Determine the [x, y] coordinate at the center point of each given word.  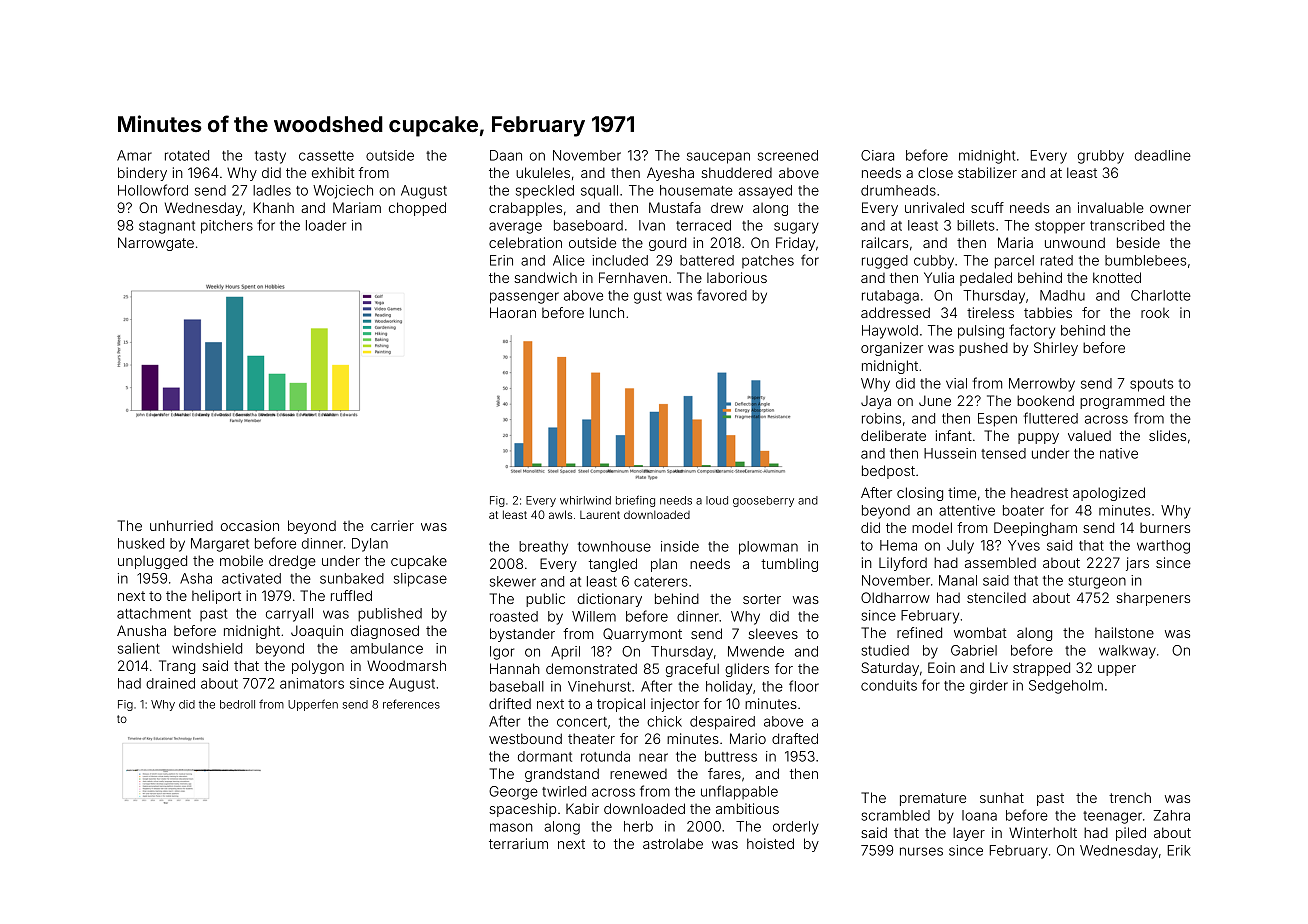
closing [920, 494]
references [411, 704]
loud [717, 500]
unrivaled [934, 207]
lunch [607, 312]
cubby [934, 262]
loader [326, 225]
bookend [1045, 400]
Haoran [513, 312]
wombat [980, 632]
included [620, 260]
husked [141, 543]
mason [511, 827]
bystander [522, 635]
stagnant [167, 227]
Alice [569, 260]
